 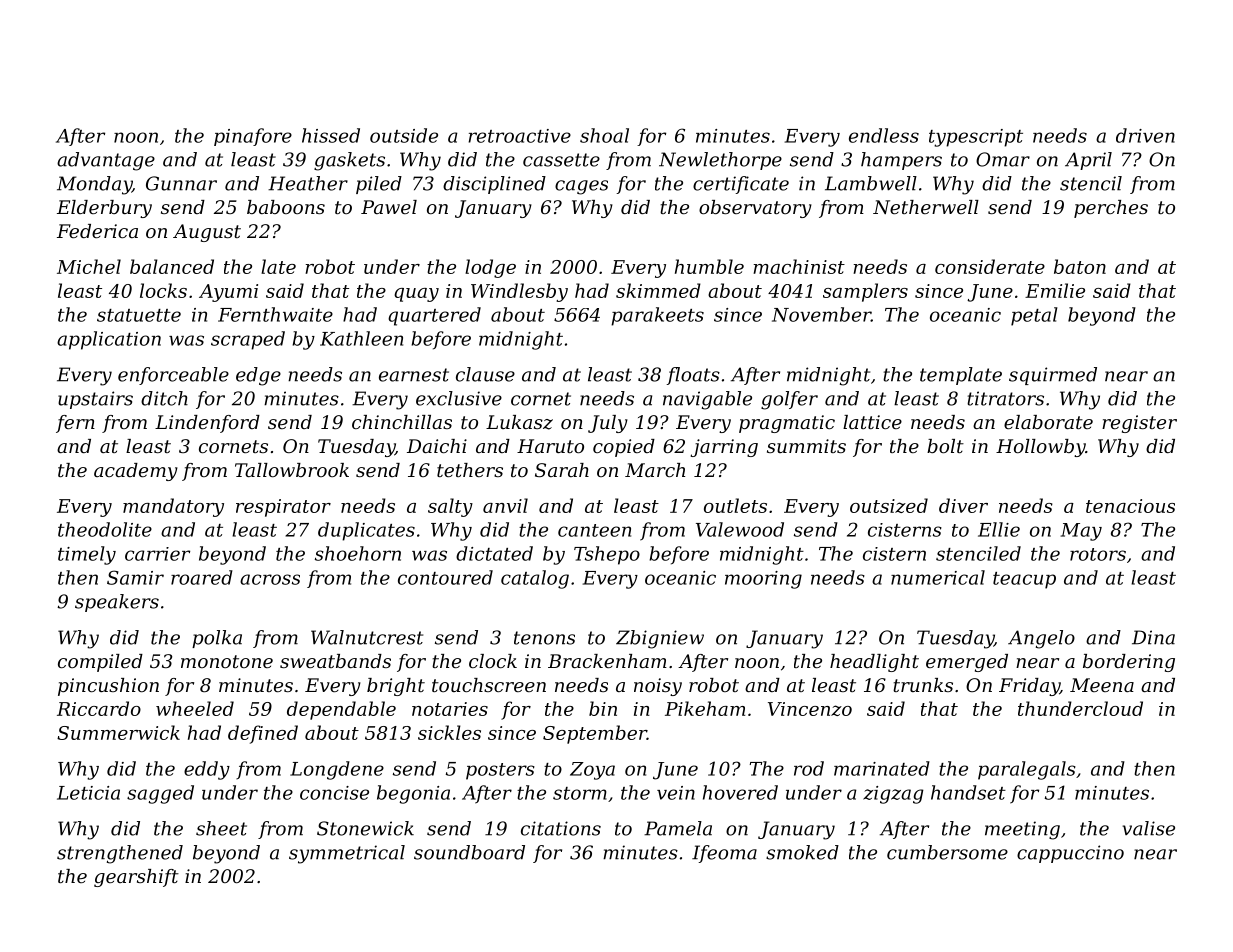 What do you see at coordinates (228, 293) in the image?
I see `Ayumi` at bounding box center [228, 293].
